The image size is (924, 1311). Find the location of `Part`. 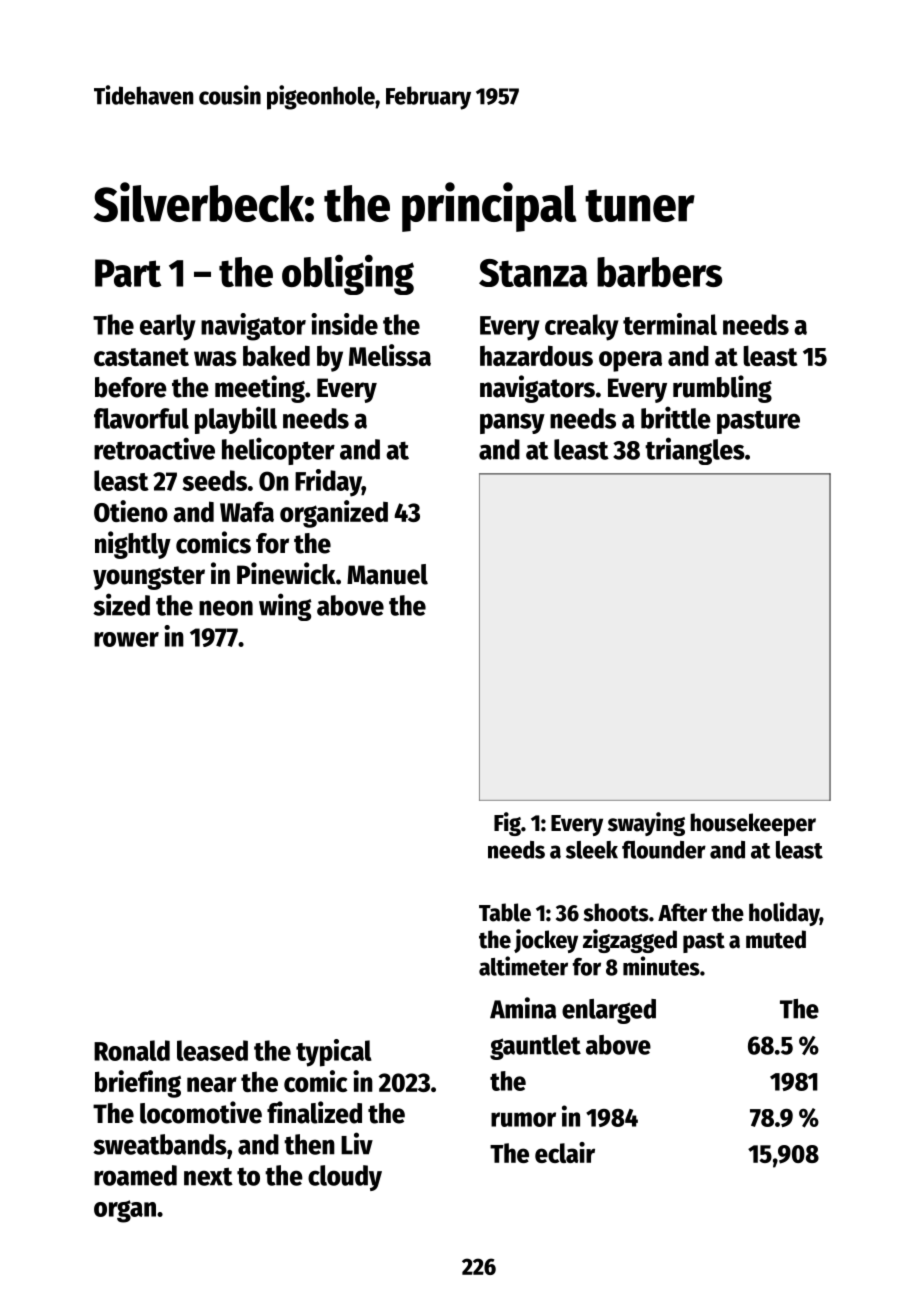

Part is located at coordinates (128, 273).
